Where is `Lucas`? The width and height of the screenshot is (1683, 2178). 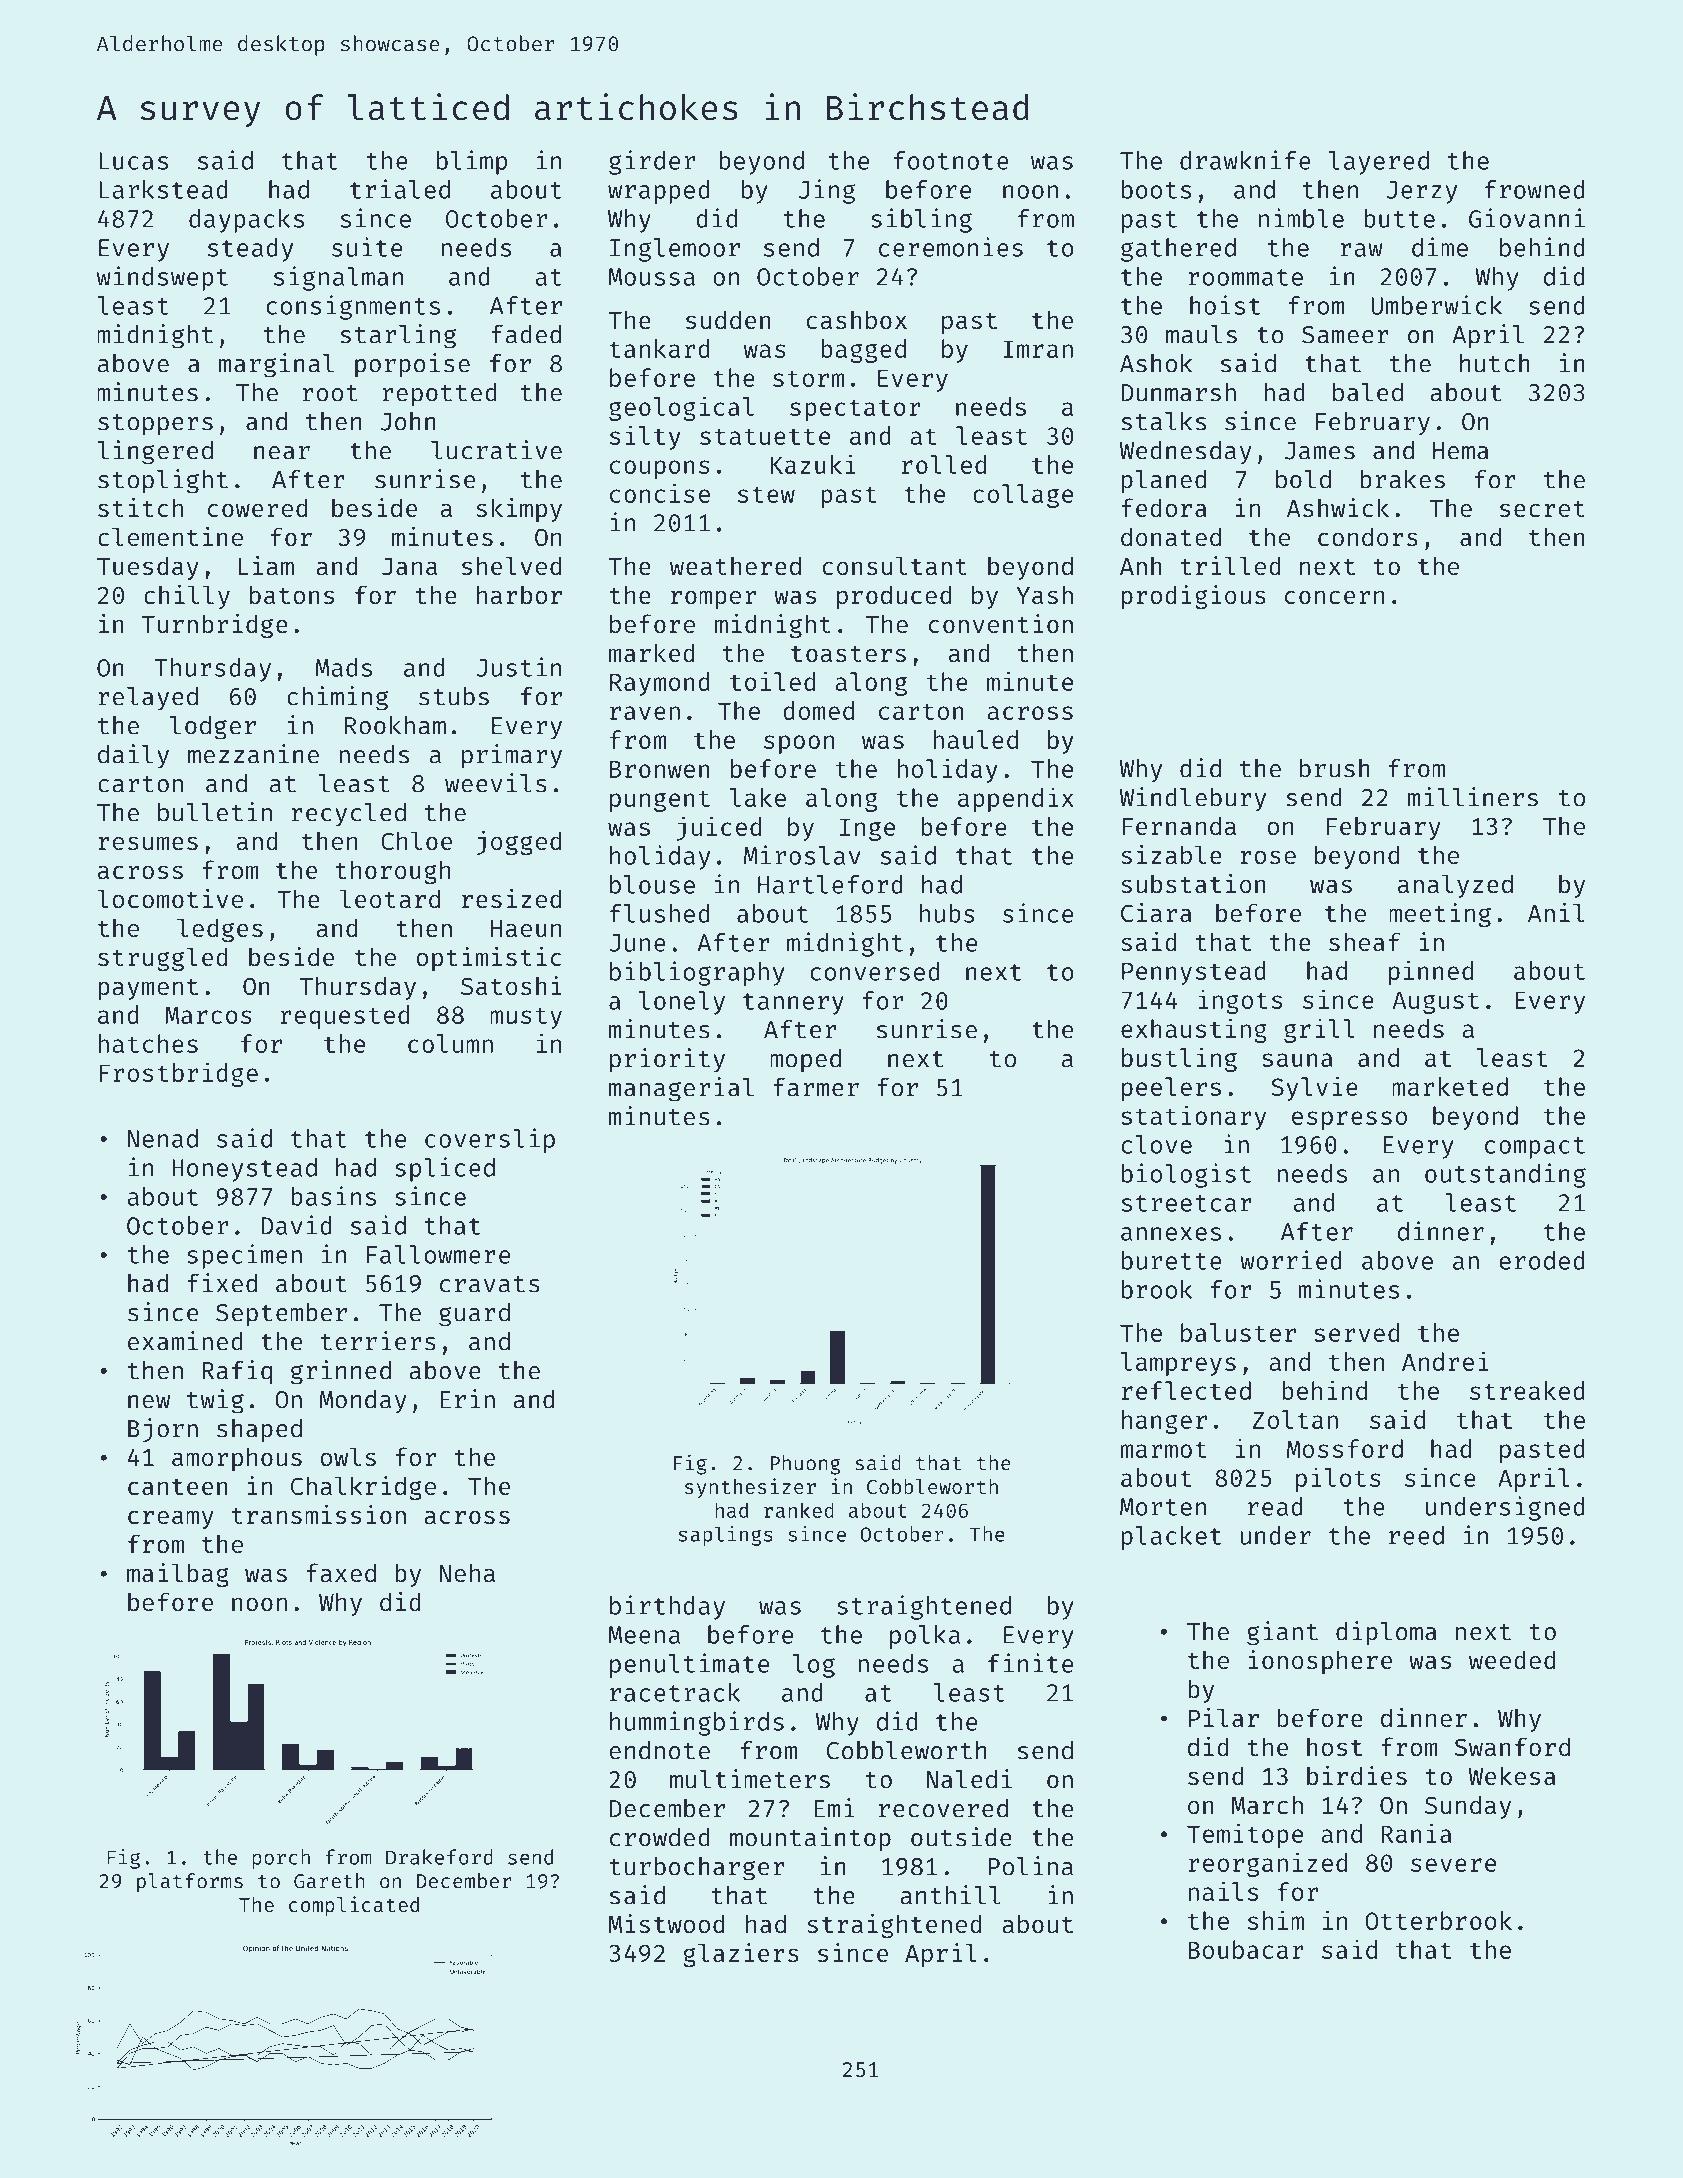
Lucas is located at coordinates (133, 161).
